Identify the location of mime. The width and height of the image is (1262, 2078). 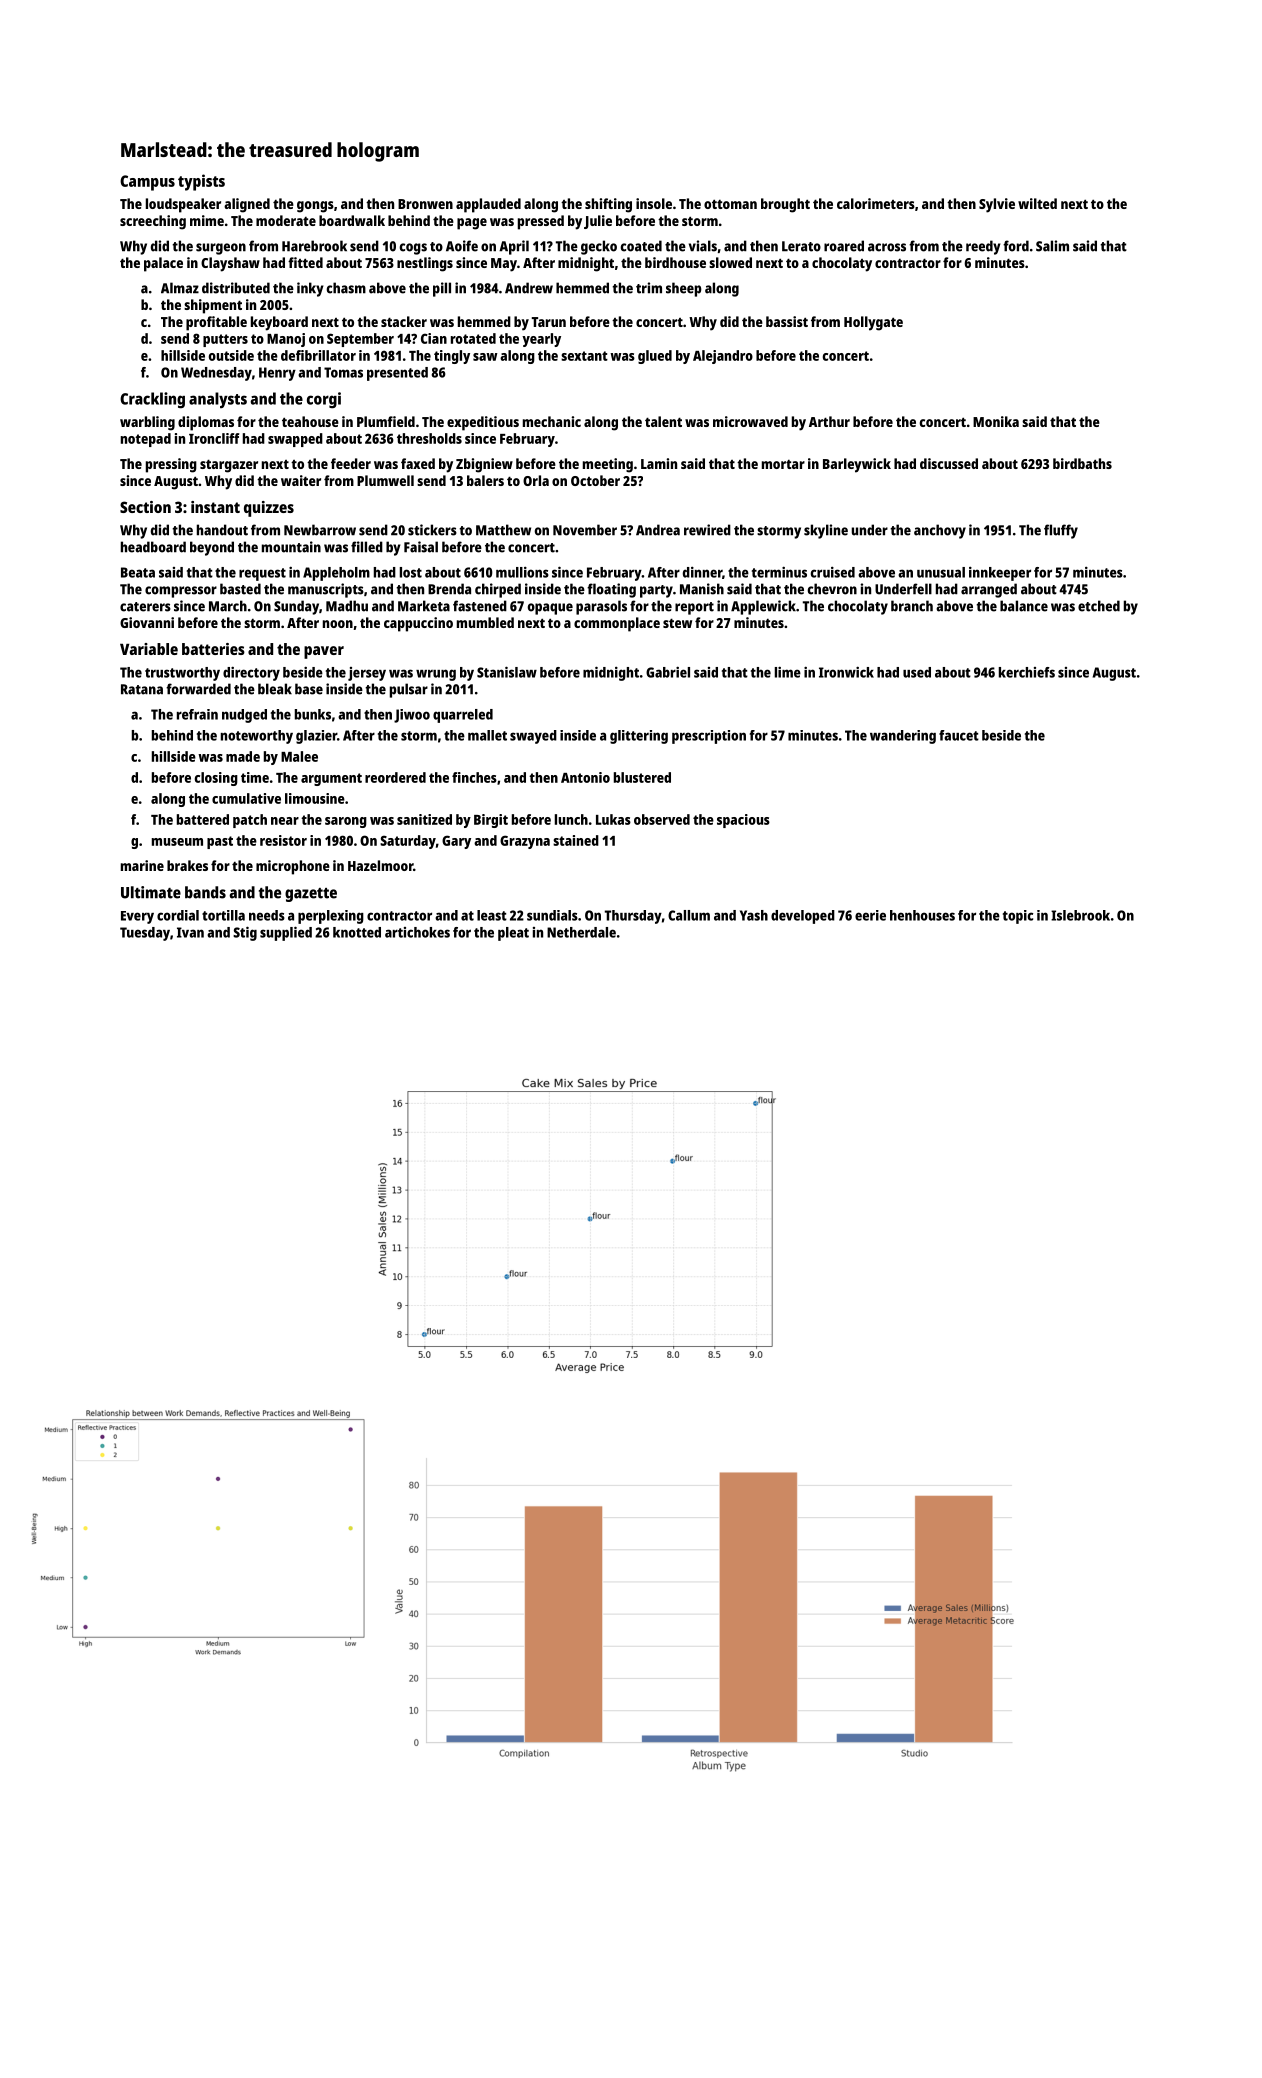
(207, 220).
